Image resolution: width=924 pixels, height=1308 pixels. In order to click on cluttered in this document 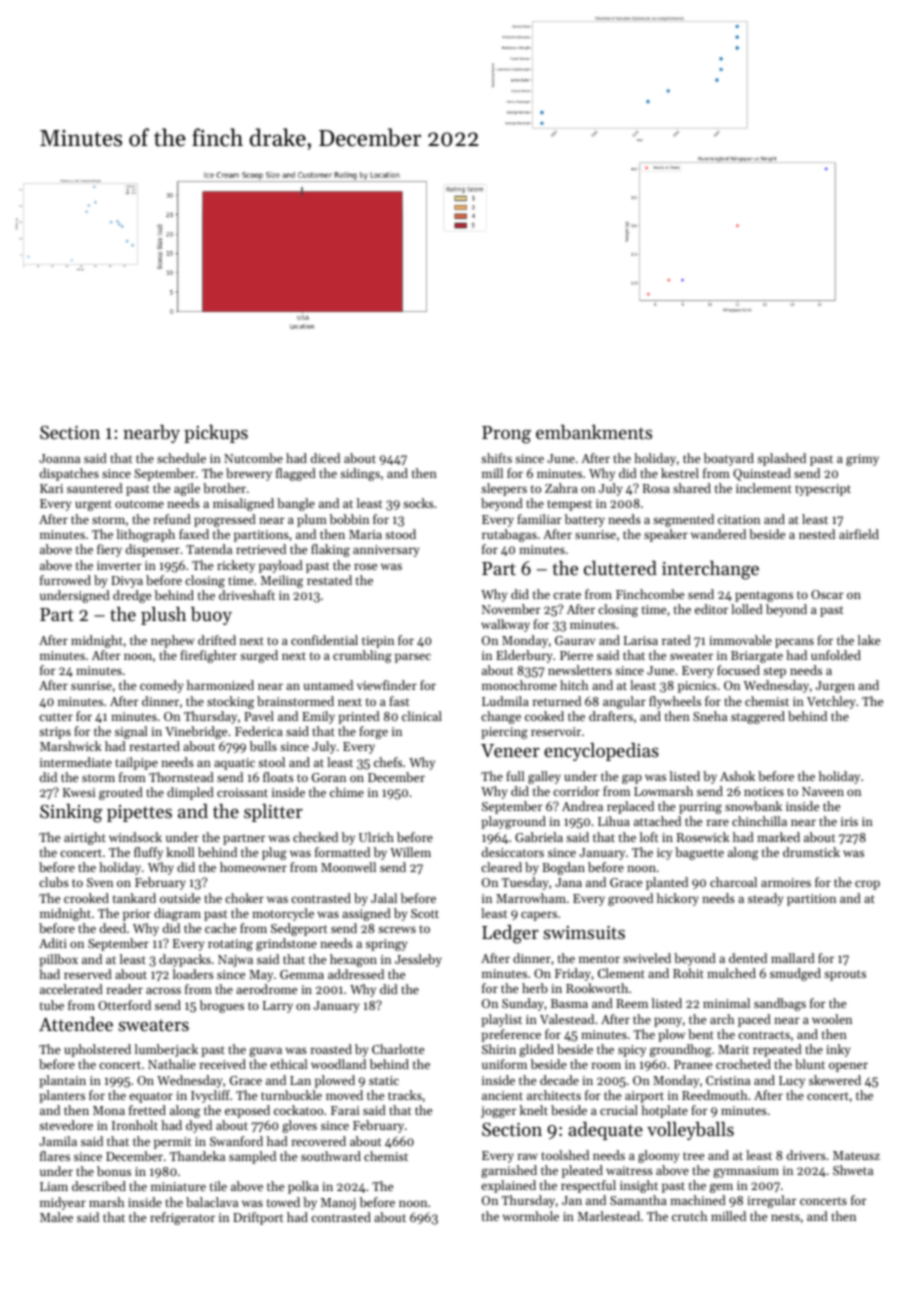, I will do `click(620, 568)`.
